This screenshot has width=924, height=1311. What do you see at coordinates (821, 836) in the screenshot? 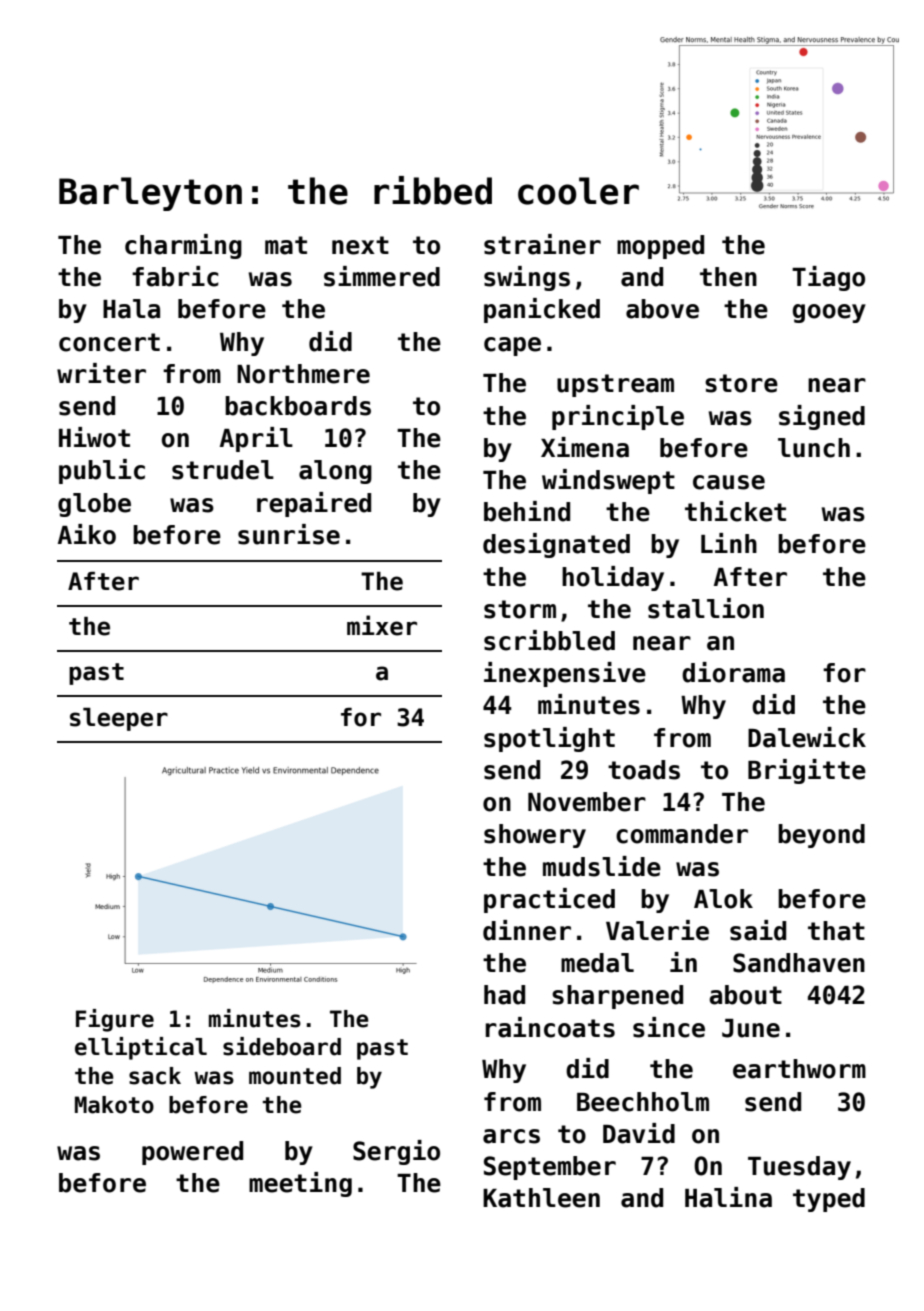
I see `beyond` at bounding box center [821, 836].
